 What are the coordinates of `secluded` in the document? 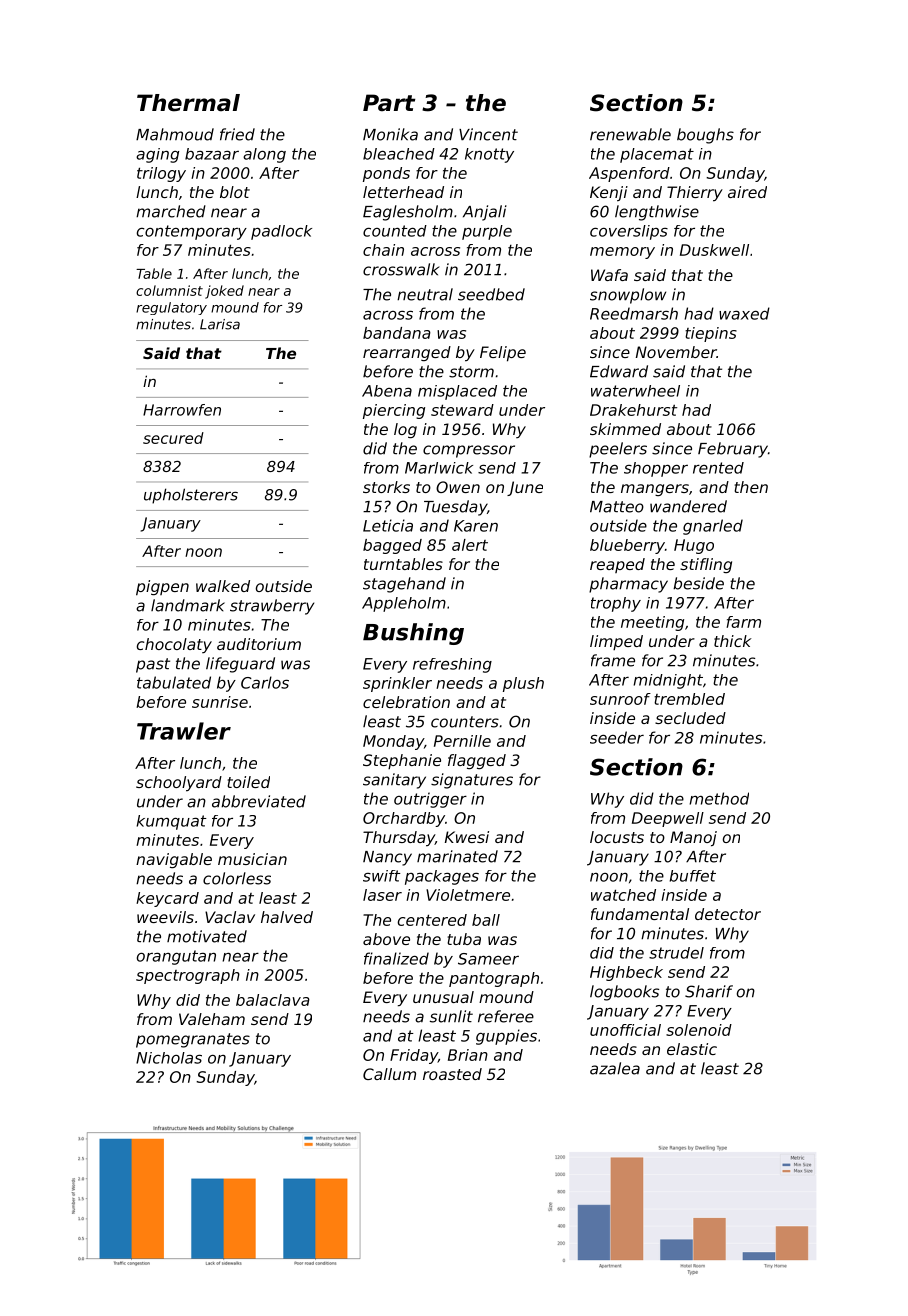 It's located at (690, 718).
